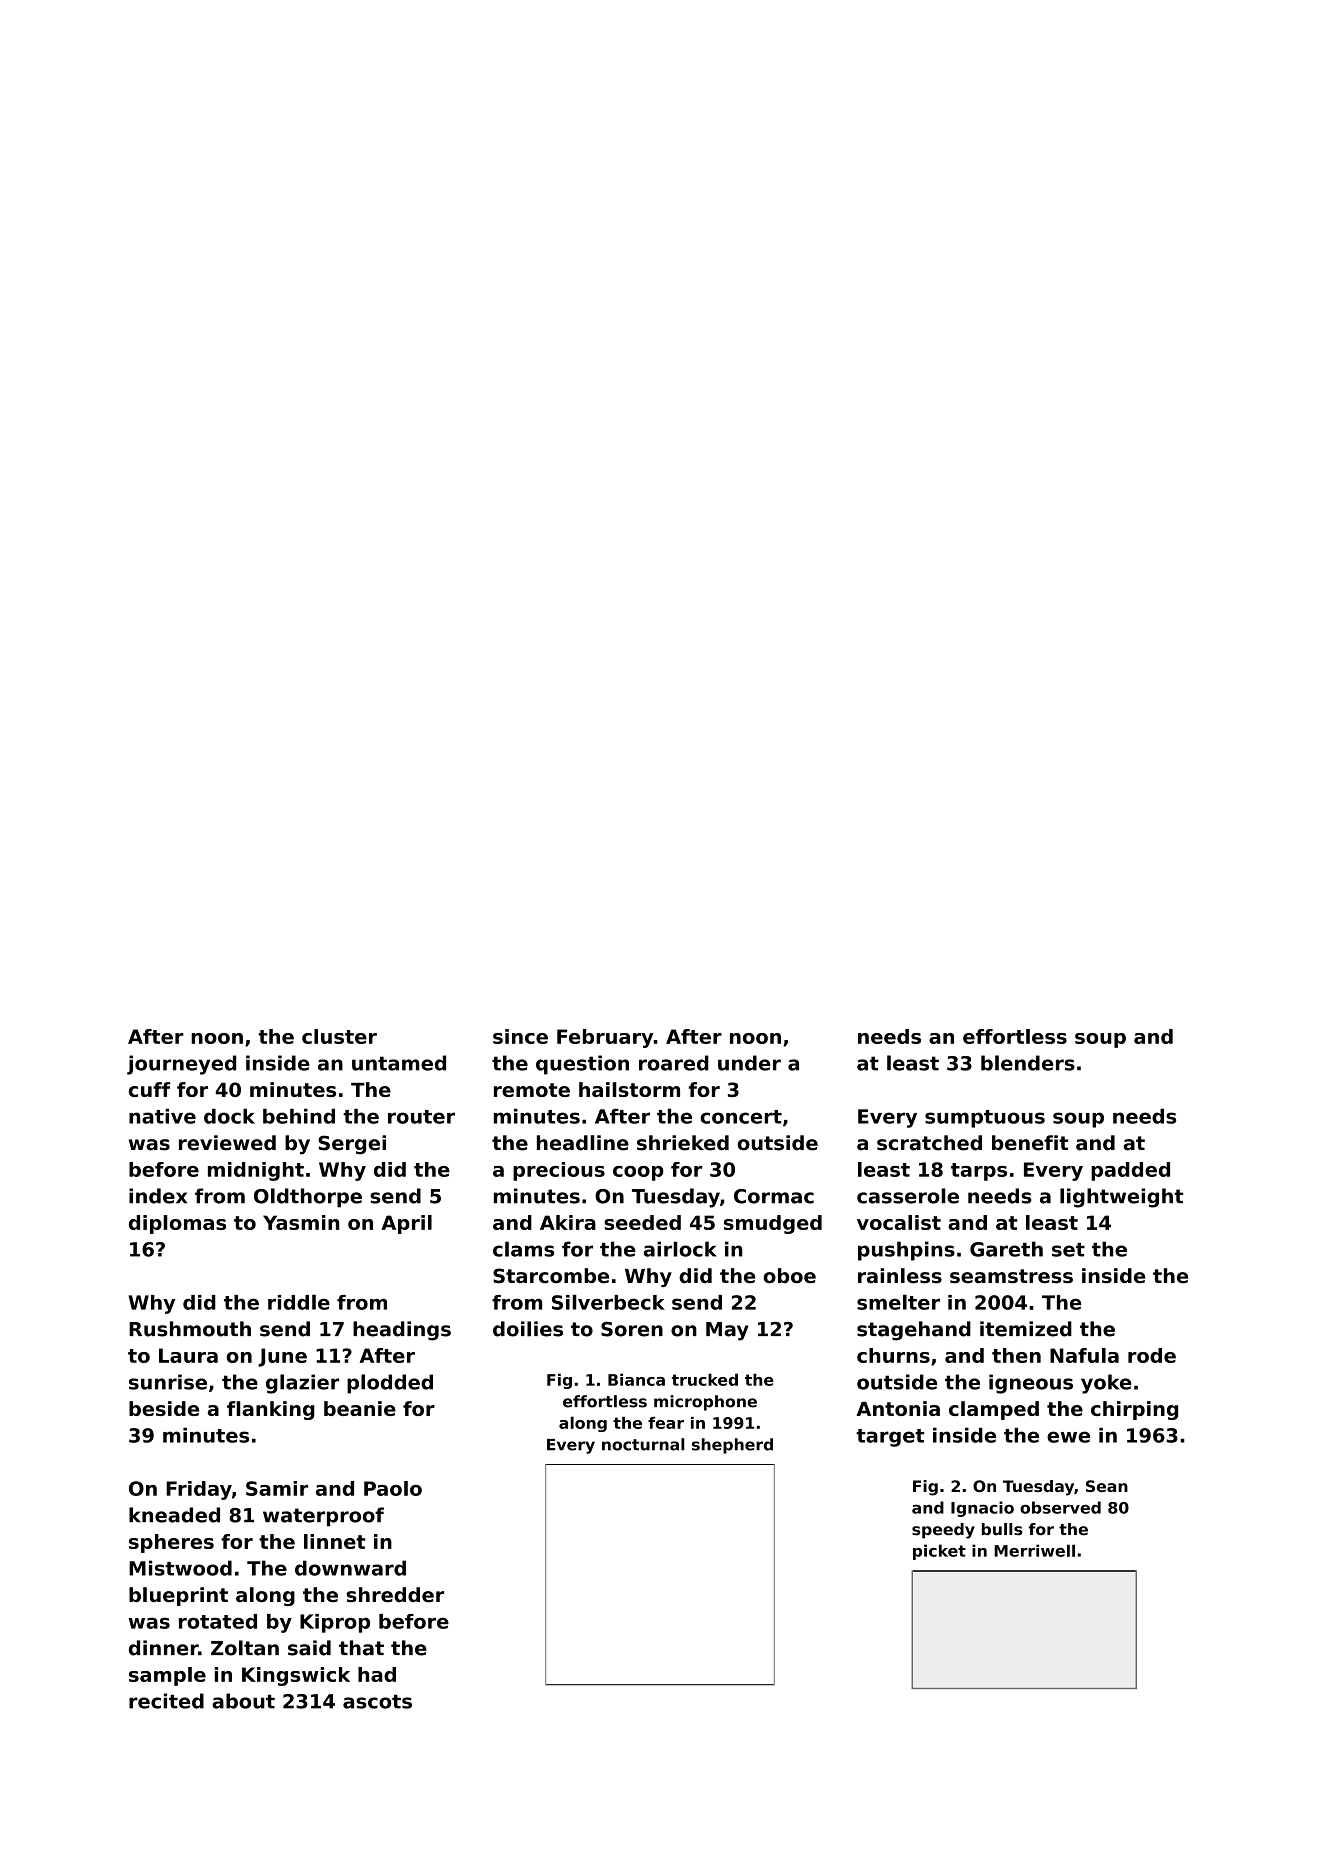 The image size is (1320, 1867). What do you see at coordinates (605, 1038) in the screenshot?
I see `February` at bounding box center [605, 1038].
